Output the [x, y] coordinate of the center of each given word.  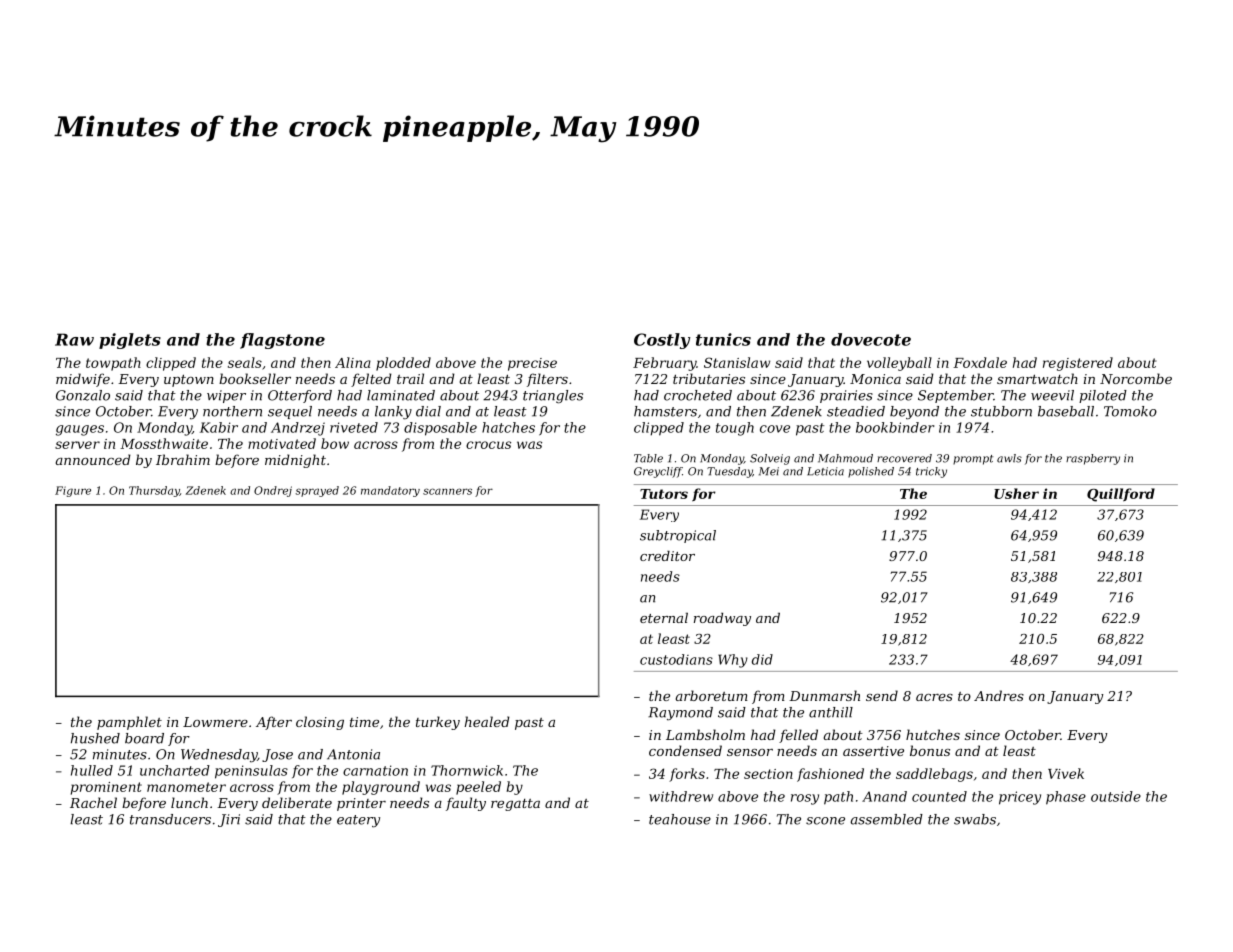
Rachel [93, 802]
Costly [662, 341]
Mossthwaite [164, 443]
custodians [676, 659]
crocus [488, 445]
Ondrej [273, 491]
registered [1078, 364]
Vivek [1066, 773]
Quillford [1121, 495]
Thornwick [467, 770]
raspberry [1093, 459]
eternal [664, 618]
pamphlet [129, 723]
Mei [769, 471]
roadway [722, 619]
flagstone [282, 341]
